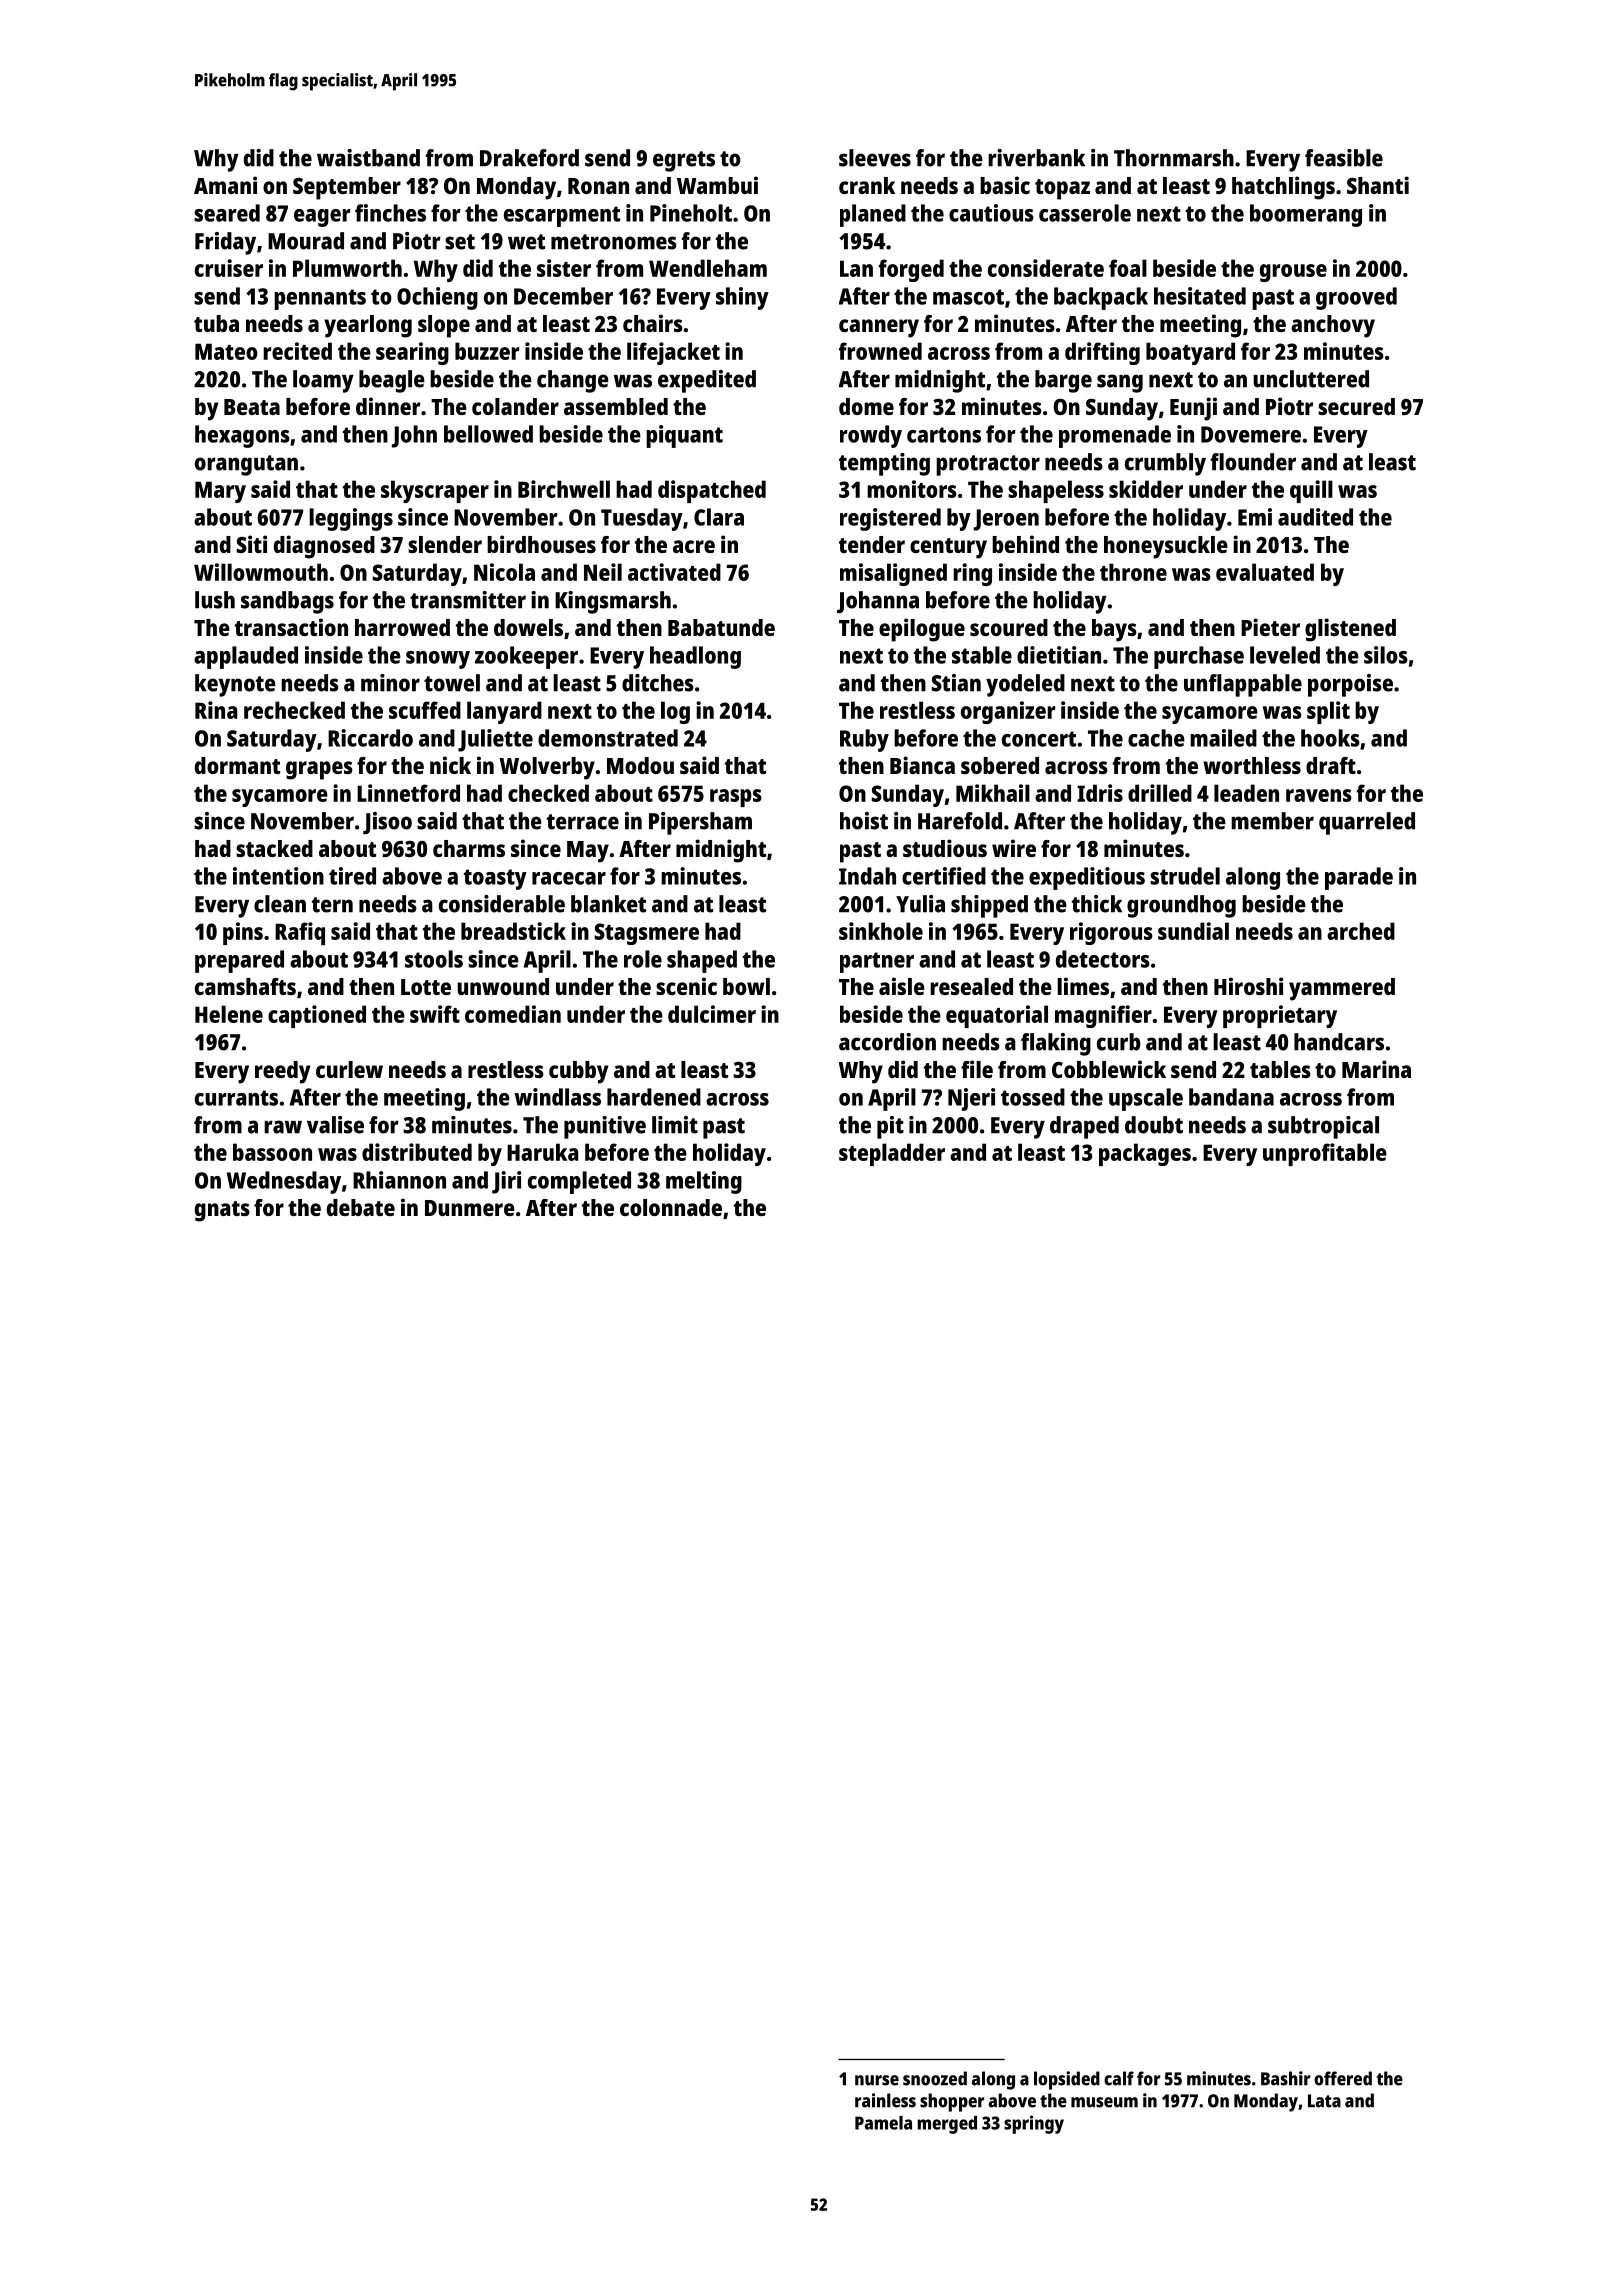 The width and height of the document is (1620, 2292). What do you see at coordinates (1133, 572) in the document?
I see `throne` at bounding box center [1133, 572].
